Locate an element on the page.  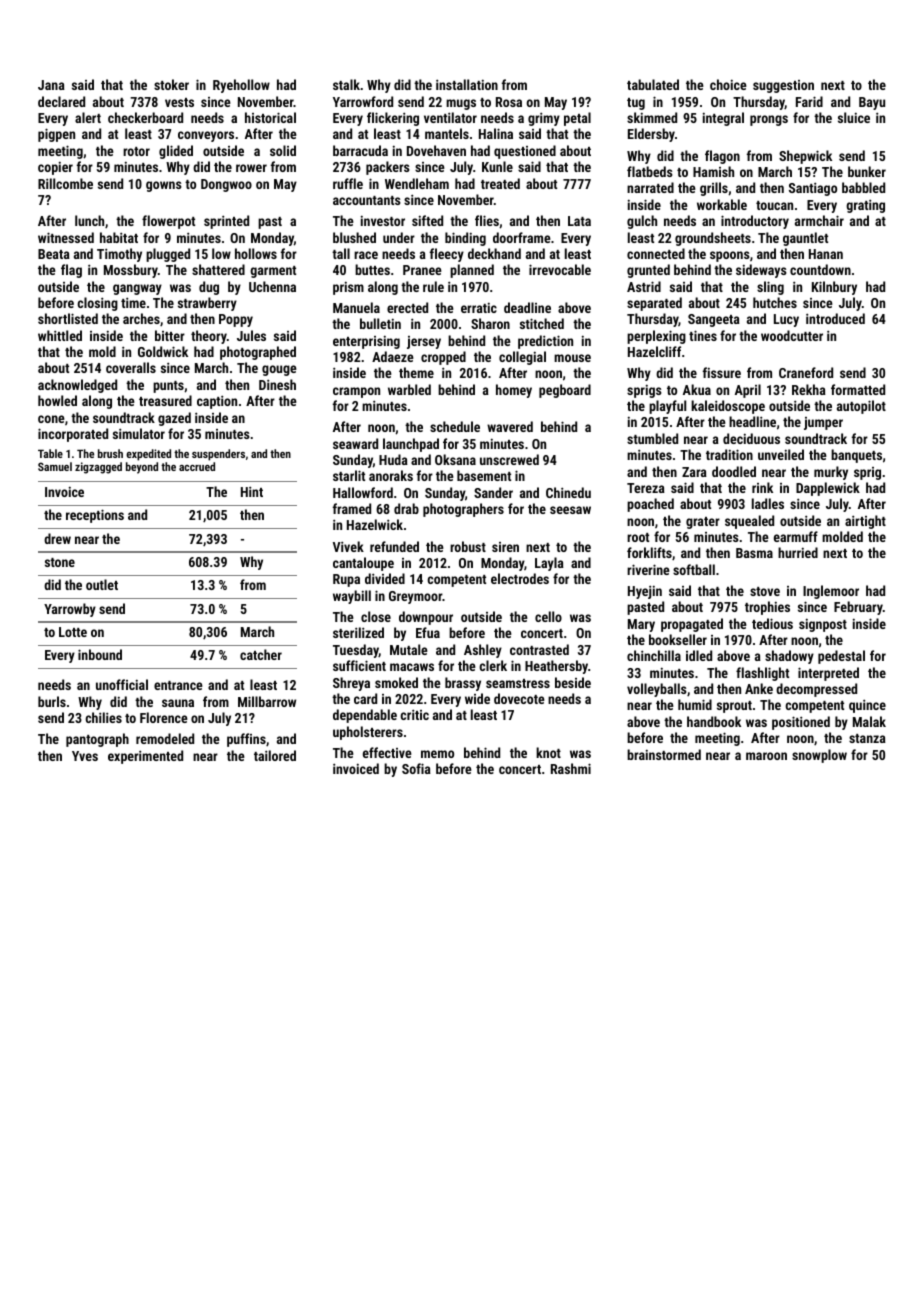
suggestion is located at coordinates (783, 86).
